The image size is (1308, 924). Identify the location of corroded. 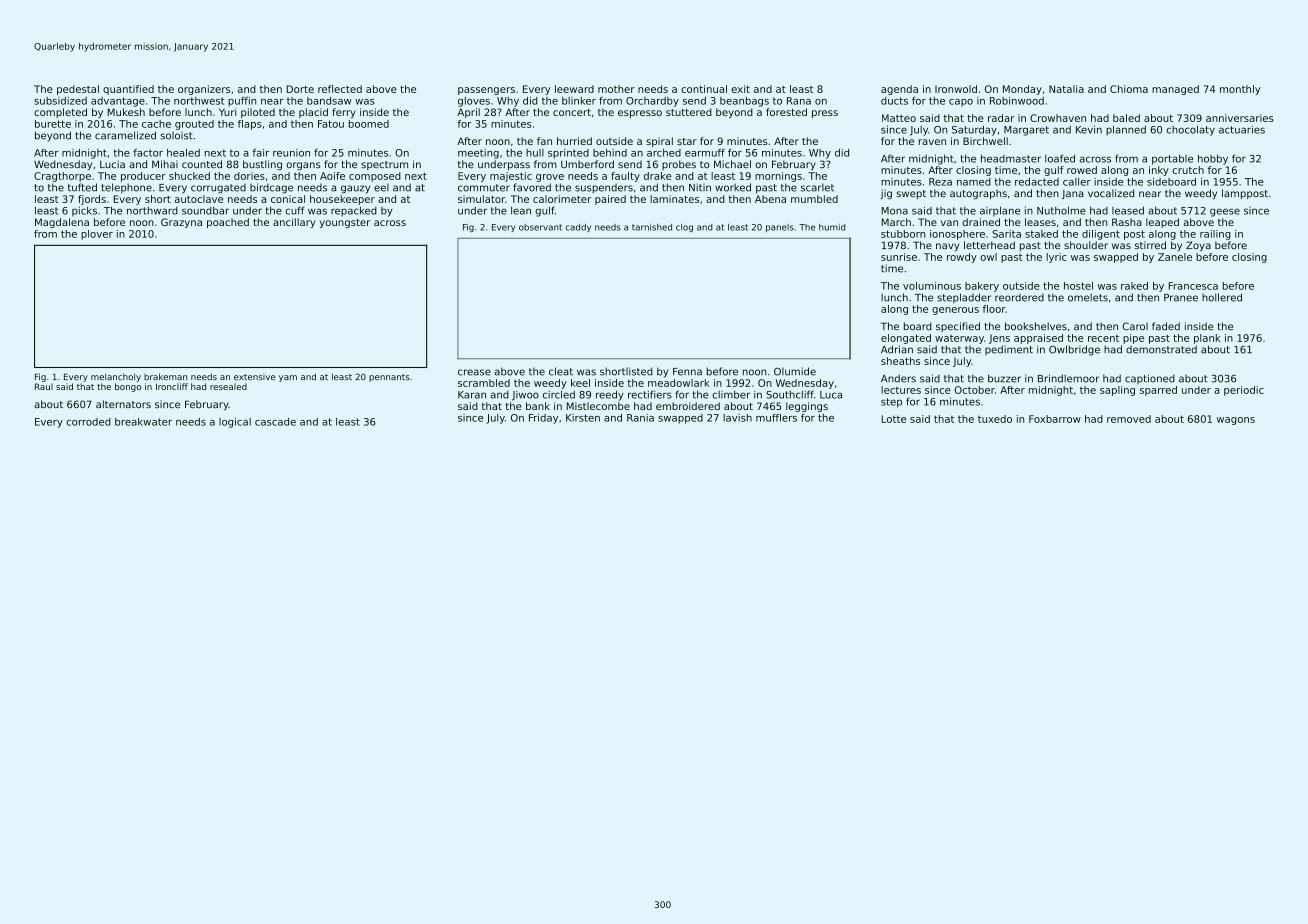
(88, 422).
